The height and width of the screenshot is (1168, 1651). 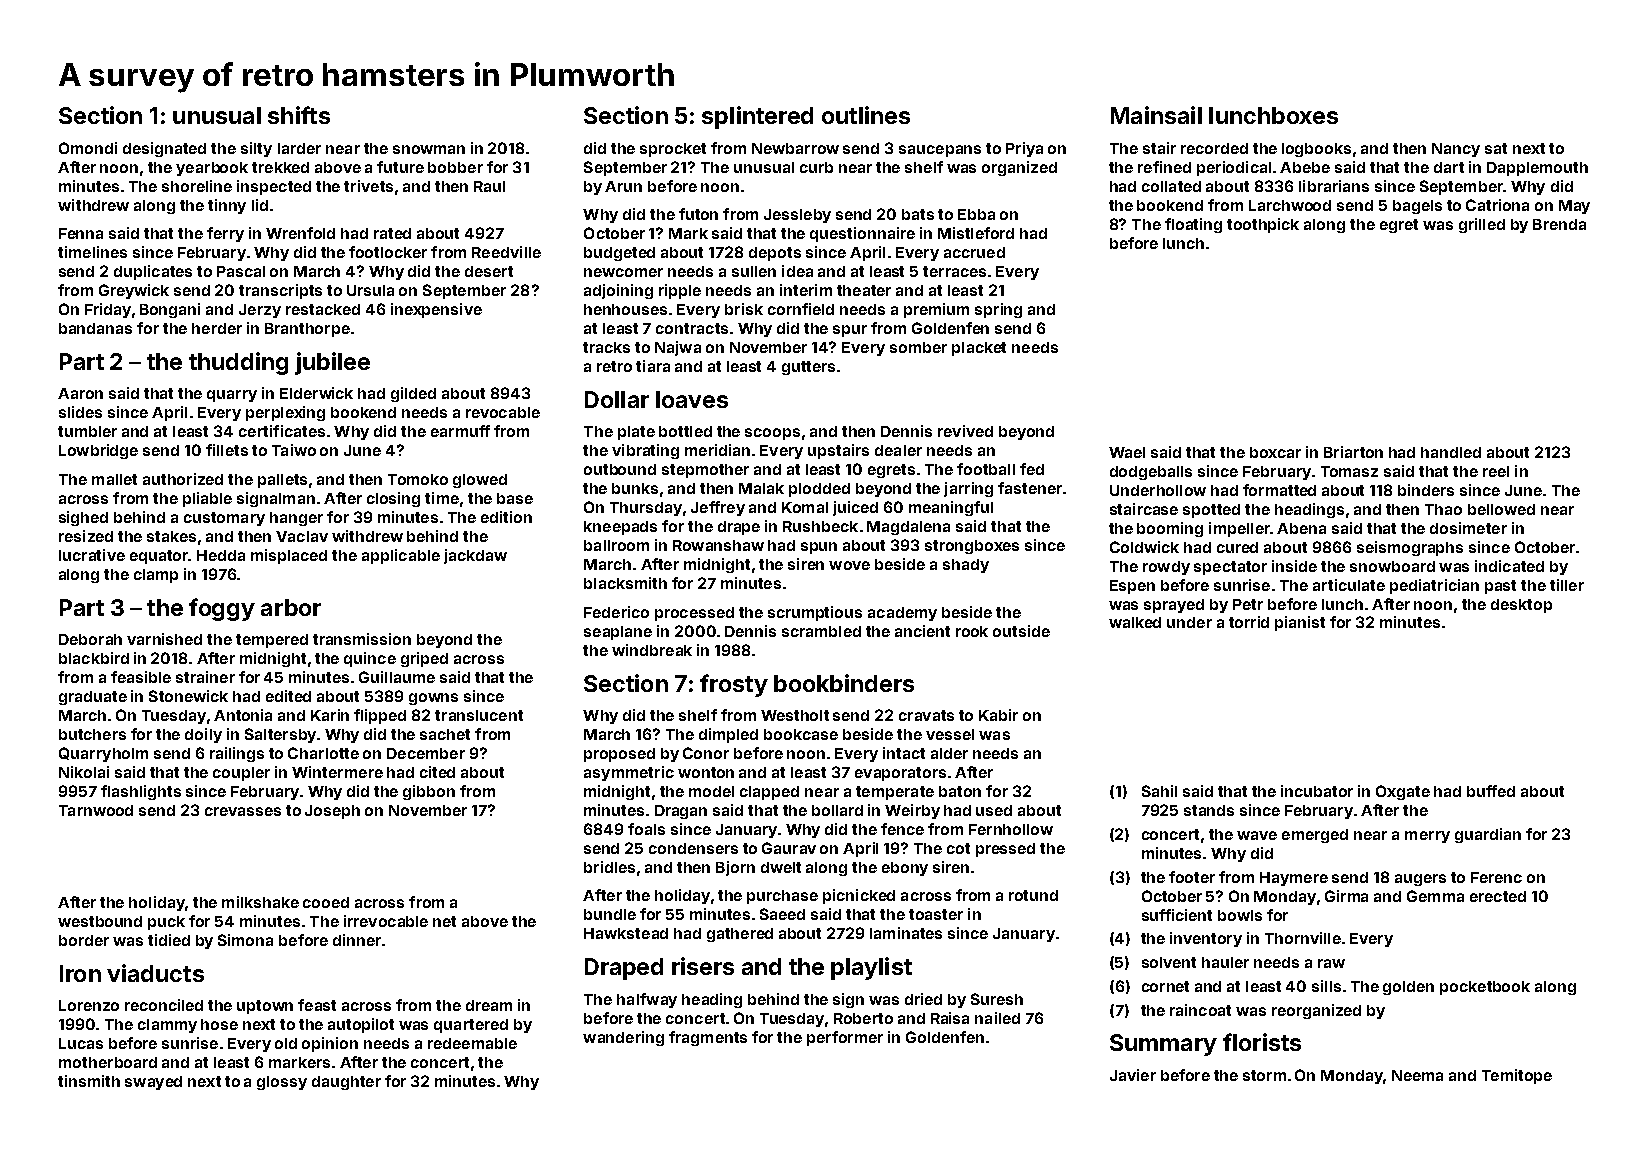 I want to click on Ursula, so click(x=370, y=290).
